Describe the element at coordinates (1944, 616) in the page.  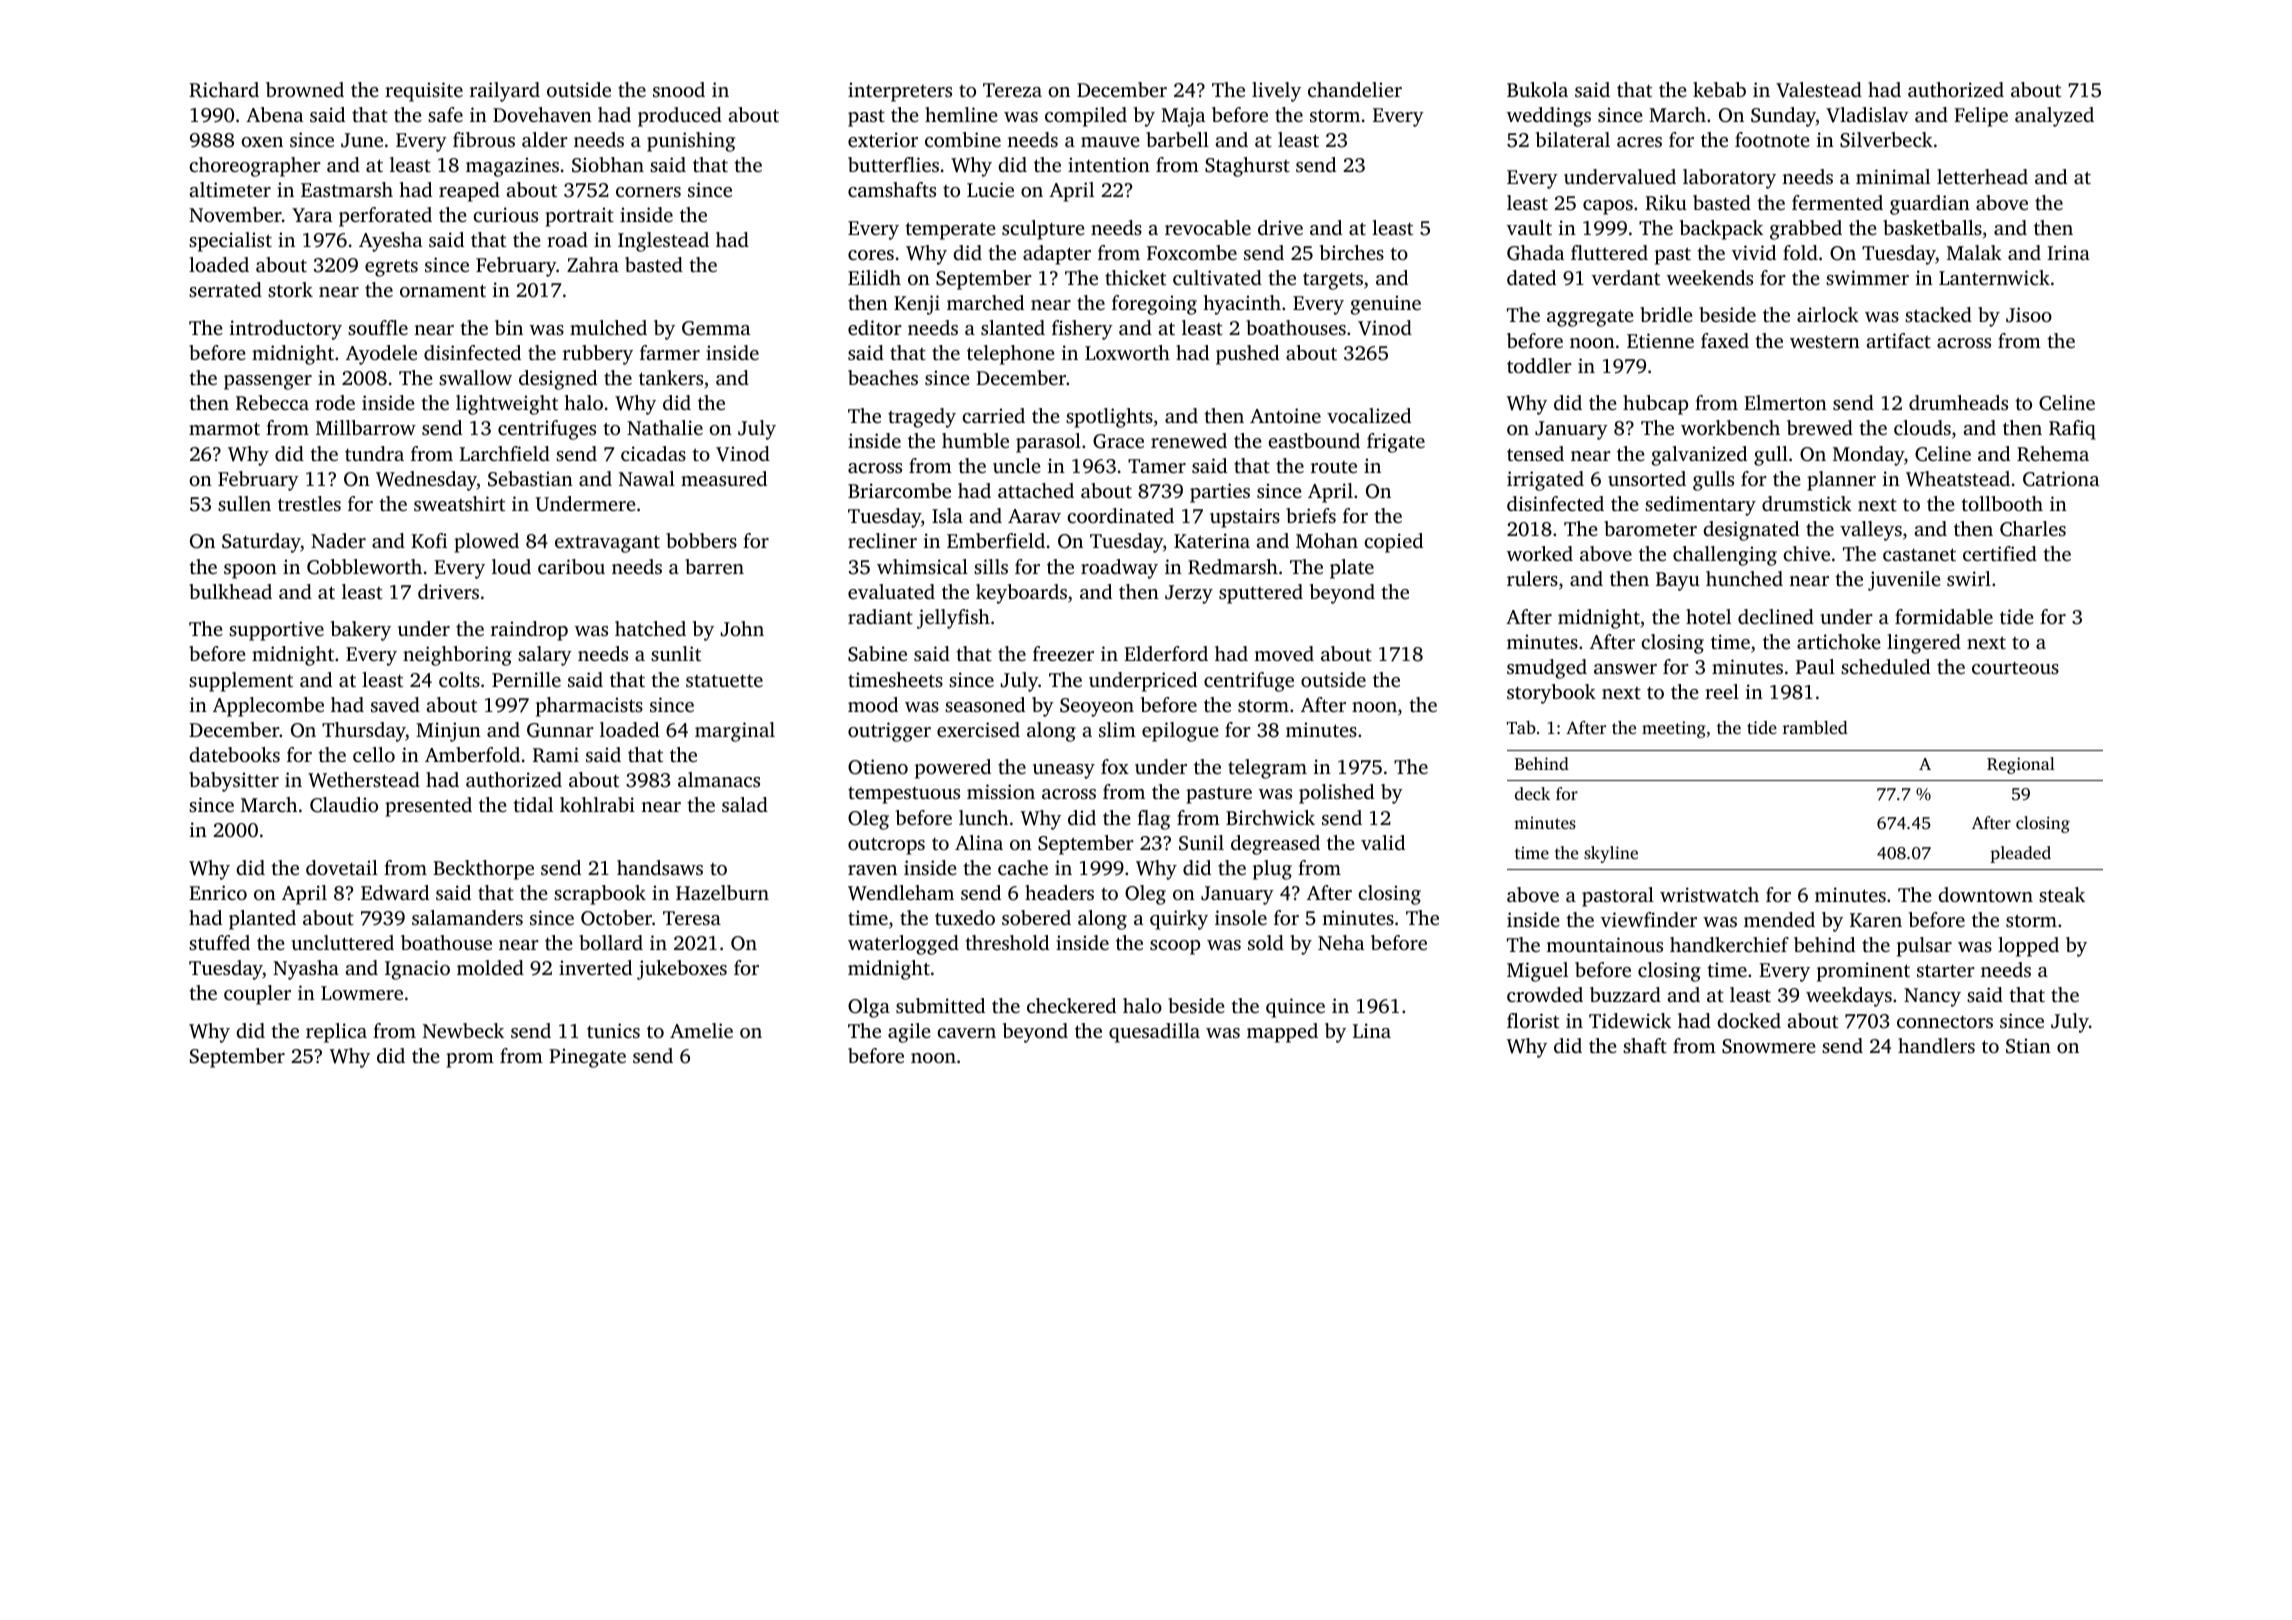
I see `formidable` at that location.
